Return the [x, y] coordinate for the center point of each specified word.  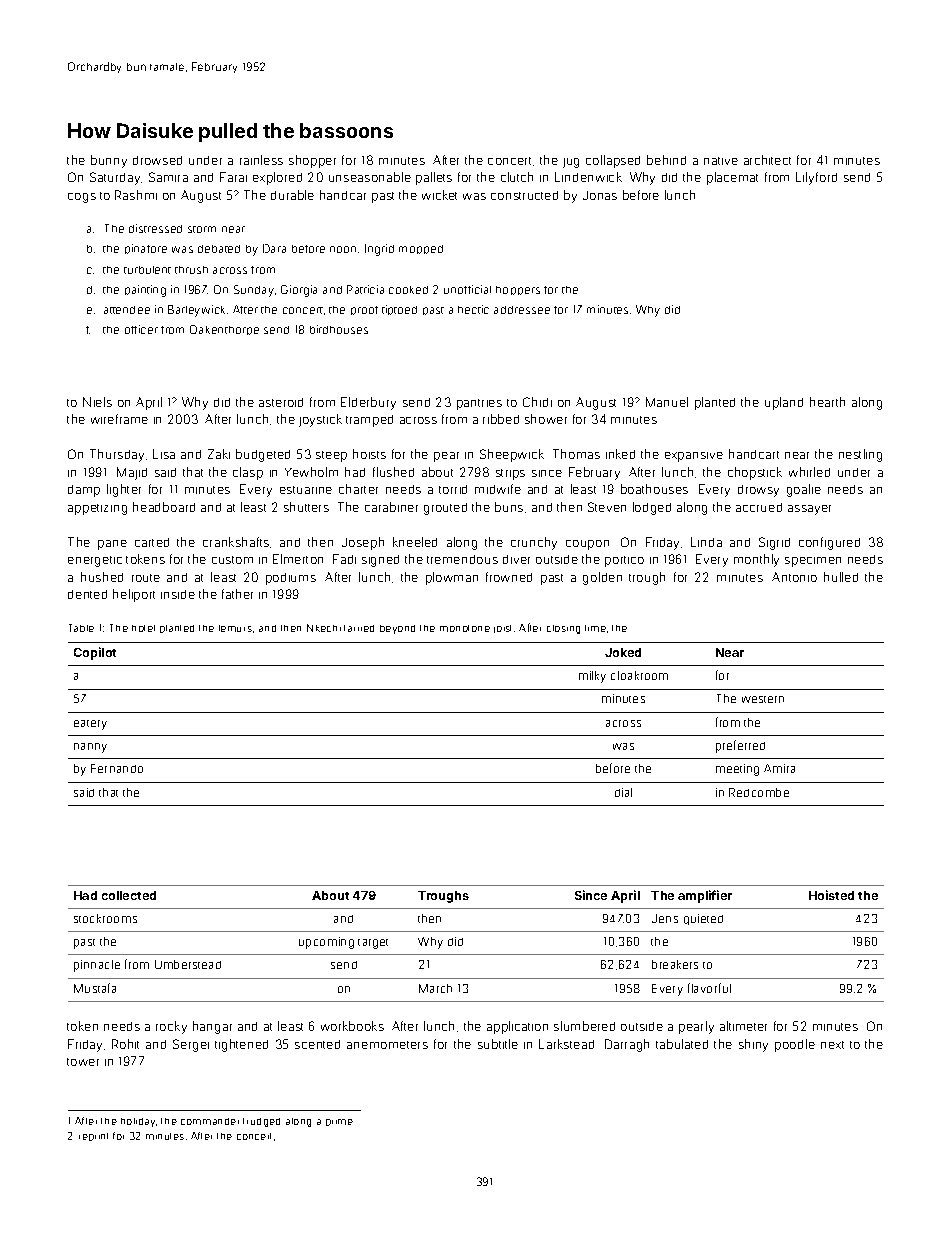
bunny [109, 161]
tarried [359, 628]
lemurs [235, 628]
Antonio [794, 577]
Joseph [363, 543]
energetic [95, 561]
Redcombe [759, 792]
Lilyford [816, 178]
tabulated [682, 1044]
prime [339, 1122]
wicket [439, 195]
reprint [93, 1137]
